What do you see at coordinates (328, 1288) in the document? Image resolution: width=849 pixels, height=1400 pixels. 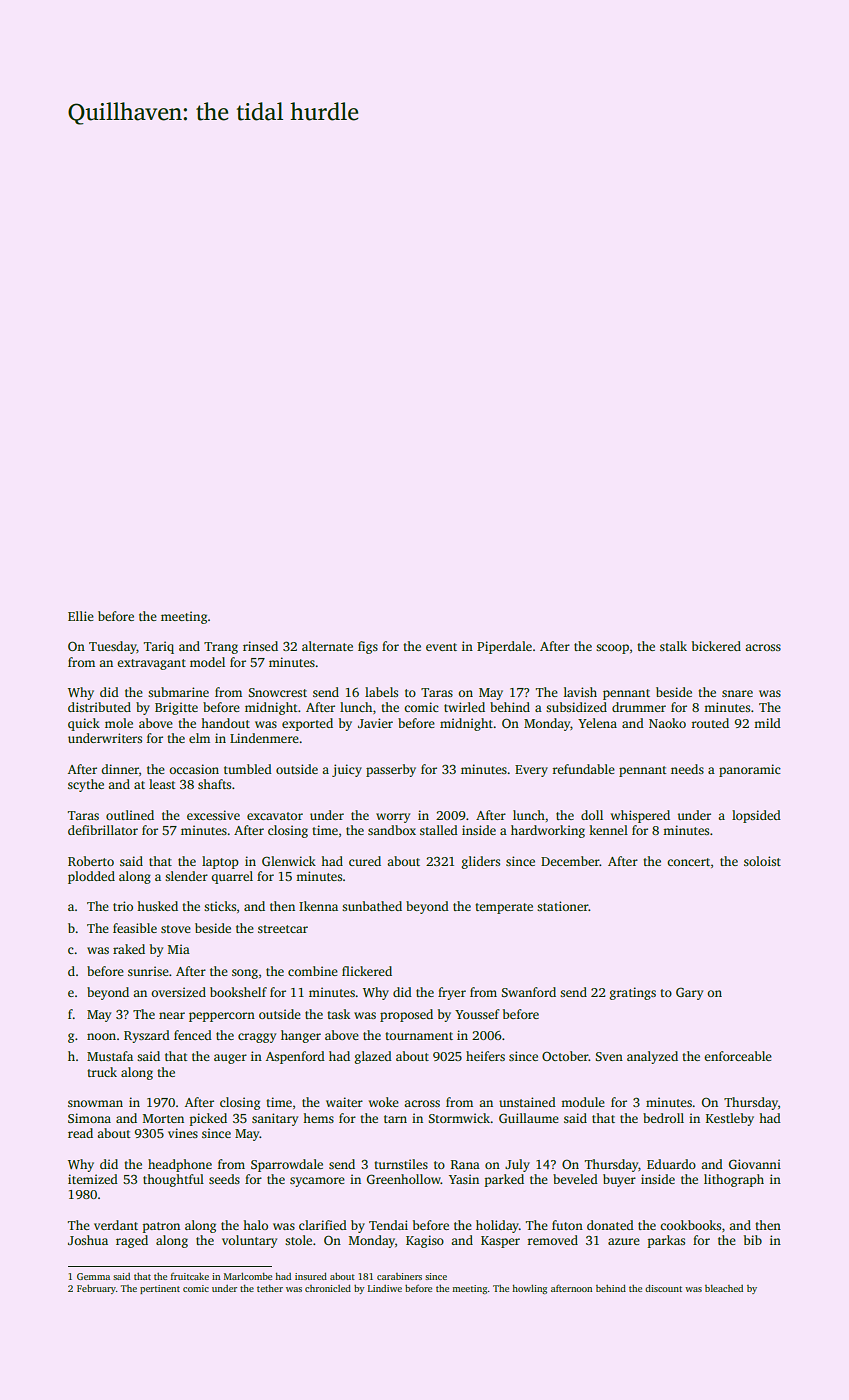 I see `chronicled` at bounding box center [328, 1288].
